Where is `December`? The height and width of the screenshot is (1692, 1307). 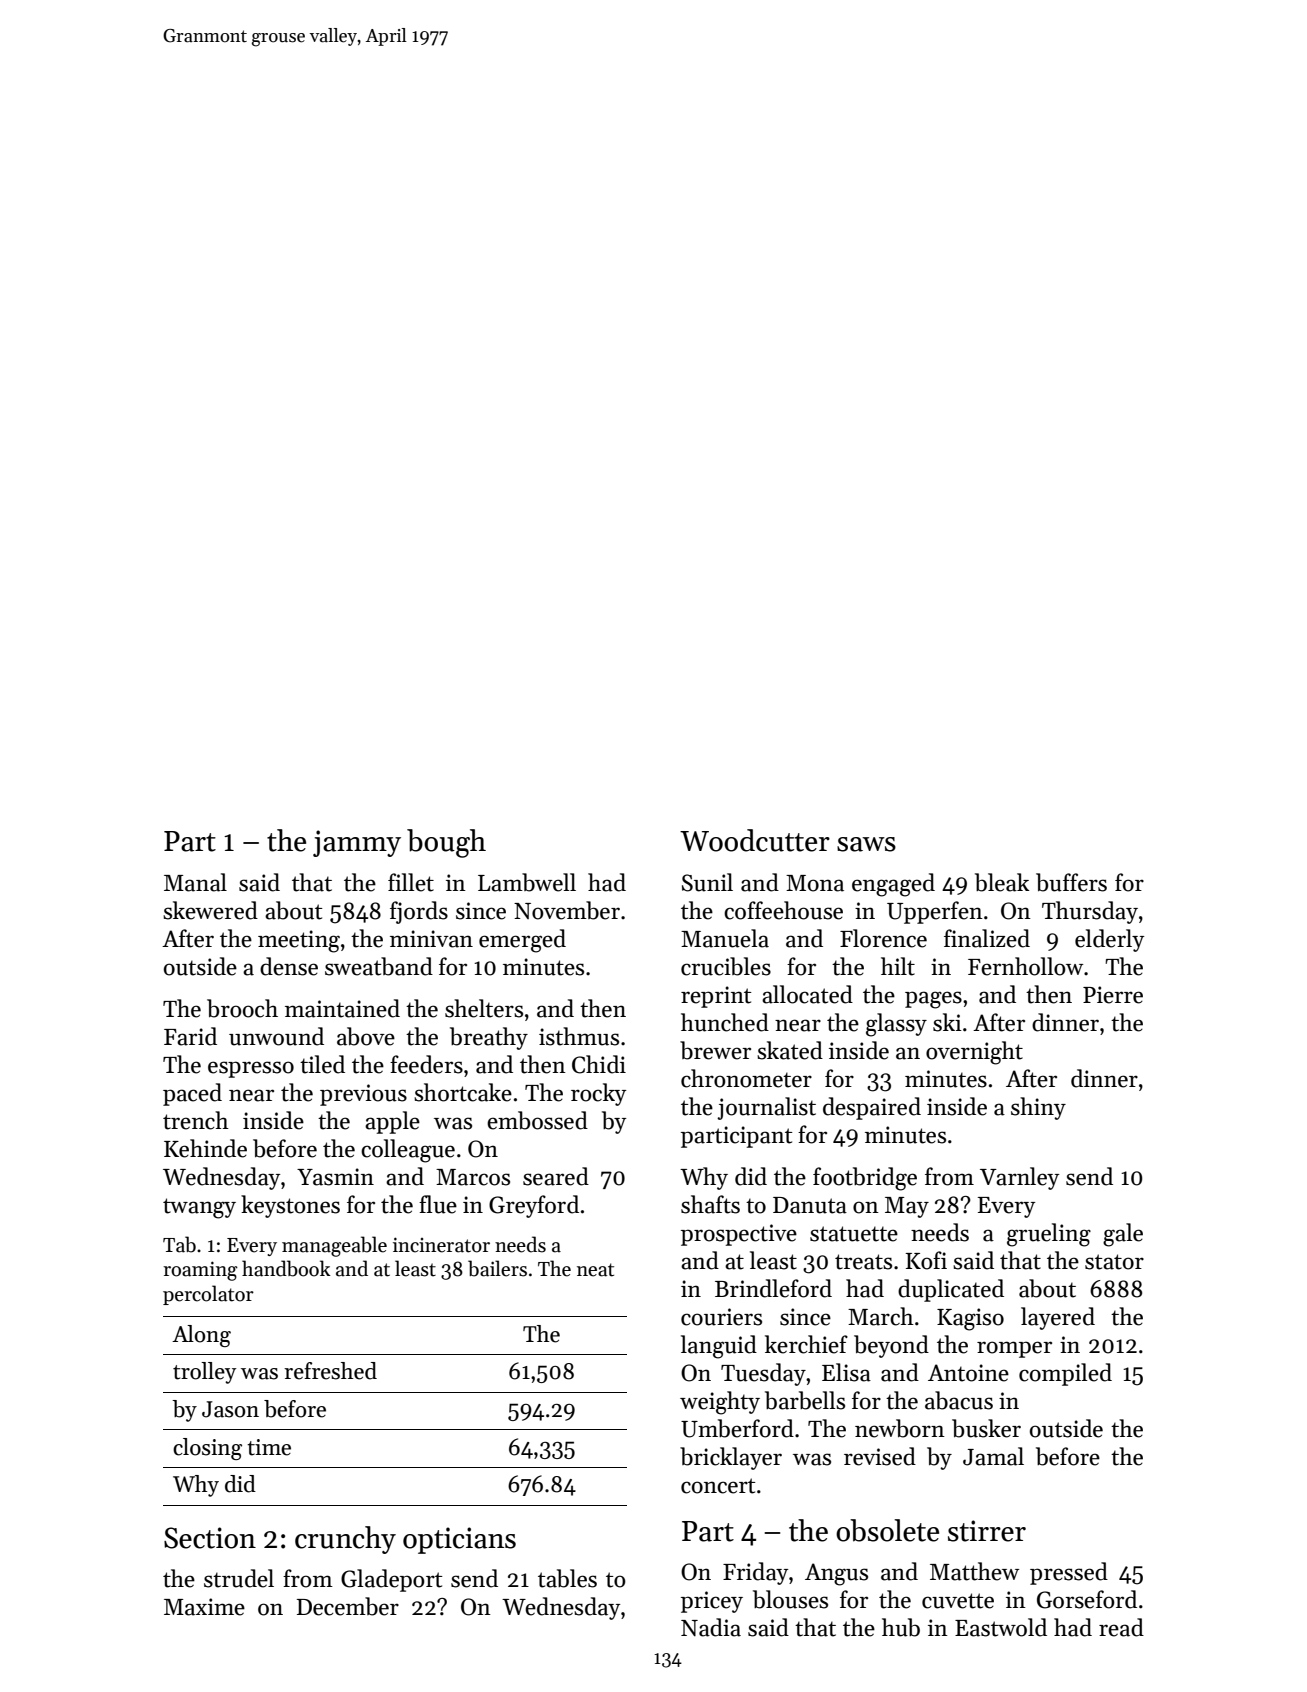 December is located at coordinates (348, 1606).
